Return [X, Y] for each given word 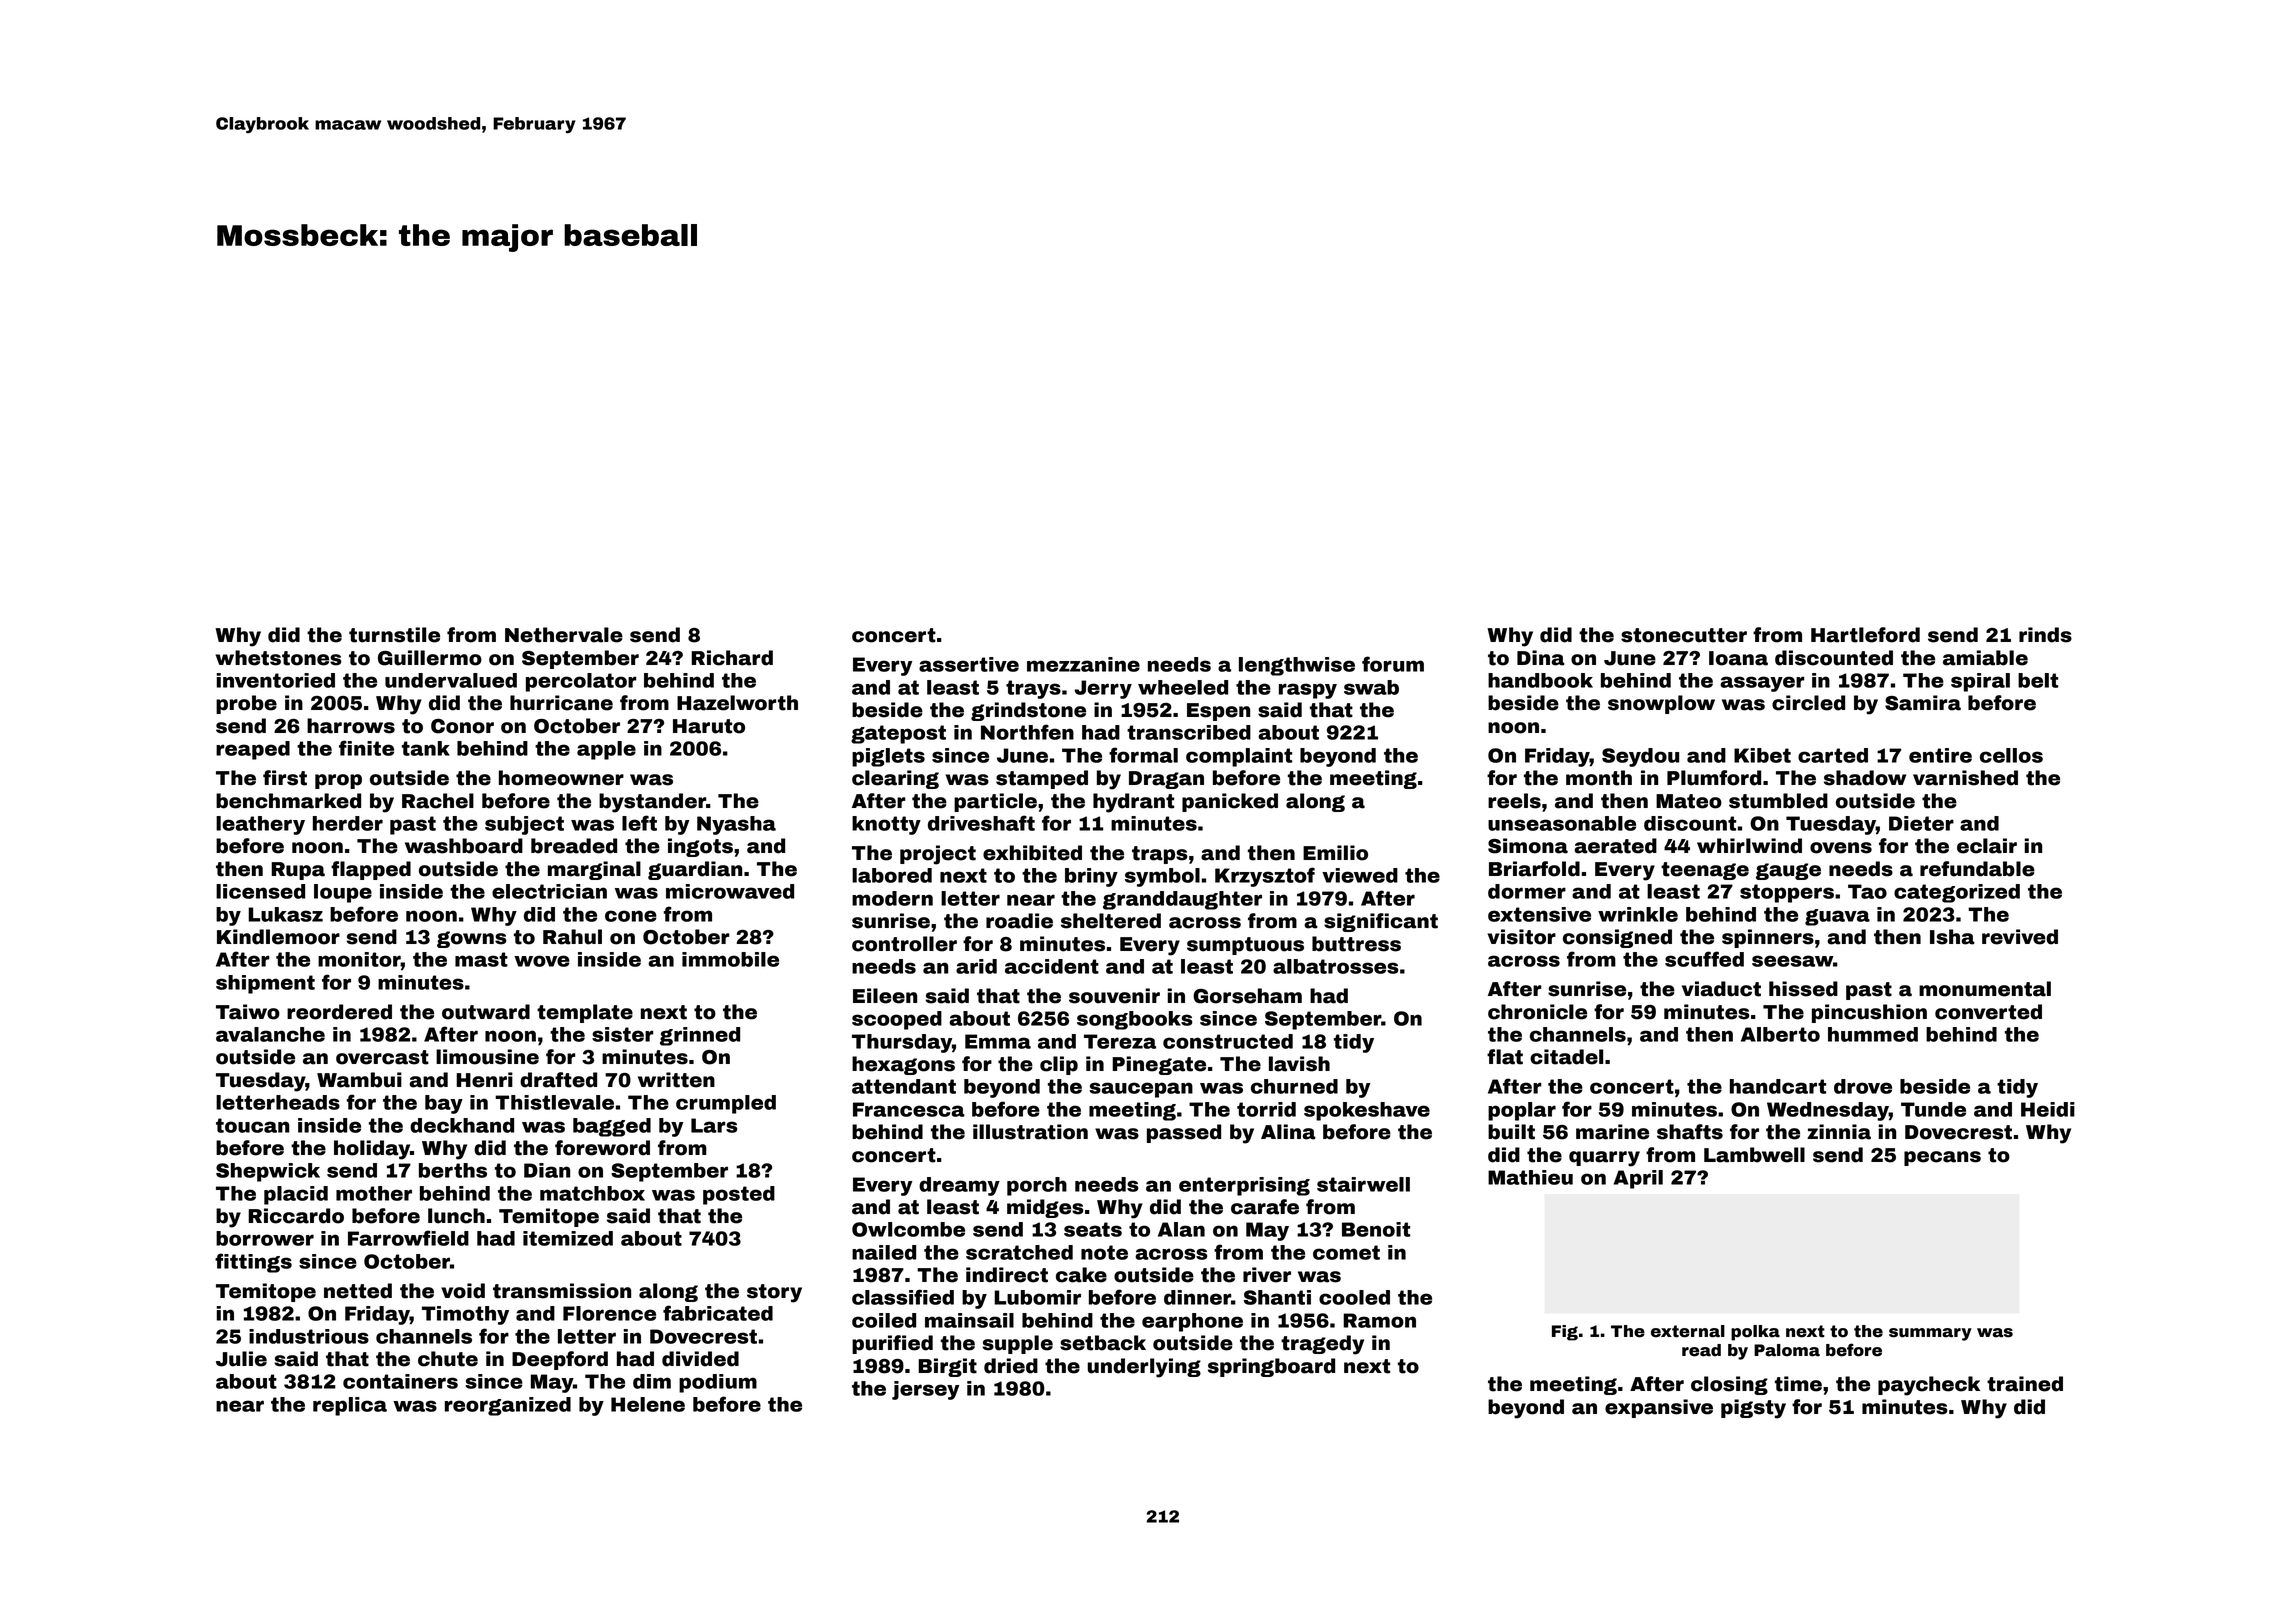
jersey [925, 1390]
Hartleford [1865, 635]
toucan [252, 1125]
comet [1346, 1252]
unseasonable [1562, 823]
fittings [253, 1263]
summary [1930, 1334]
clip [1059, 1065]
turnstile [394, 635]
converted [1988, 1012]
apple [606, 750]
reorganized [508, 1406]
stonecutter [1684, 635]
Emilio [1335, 853]
